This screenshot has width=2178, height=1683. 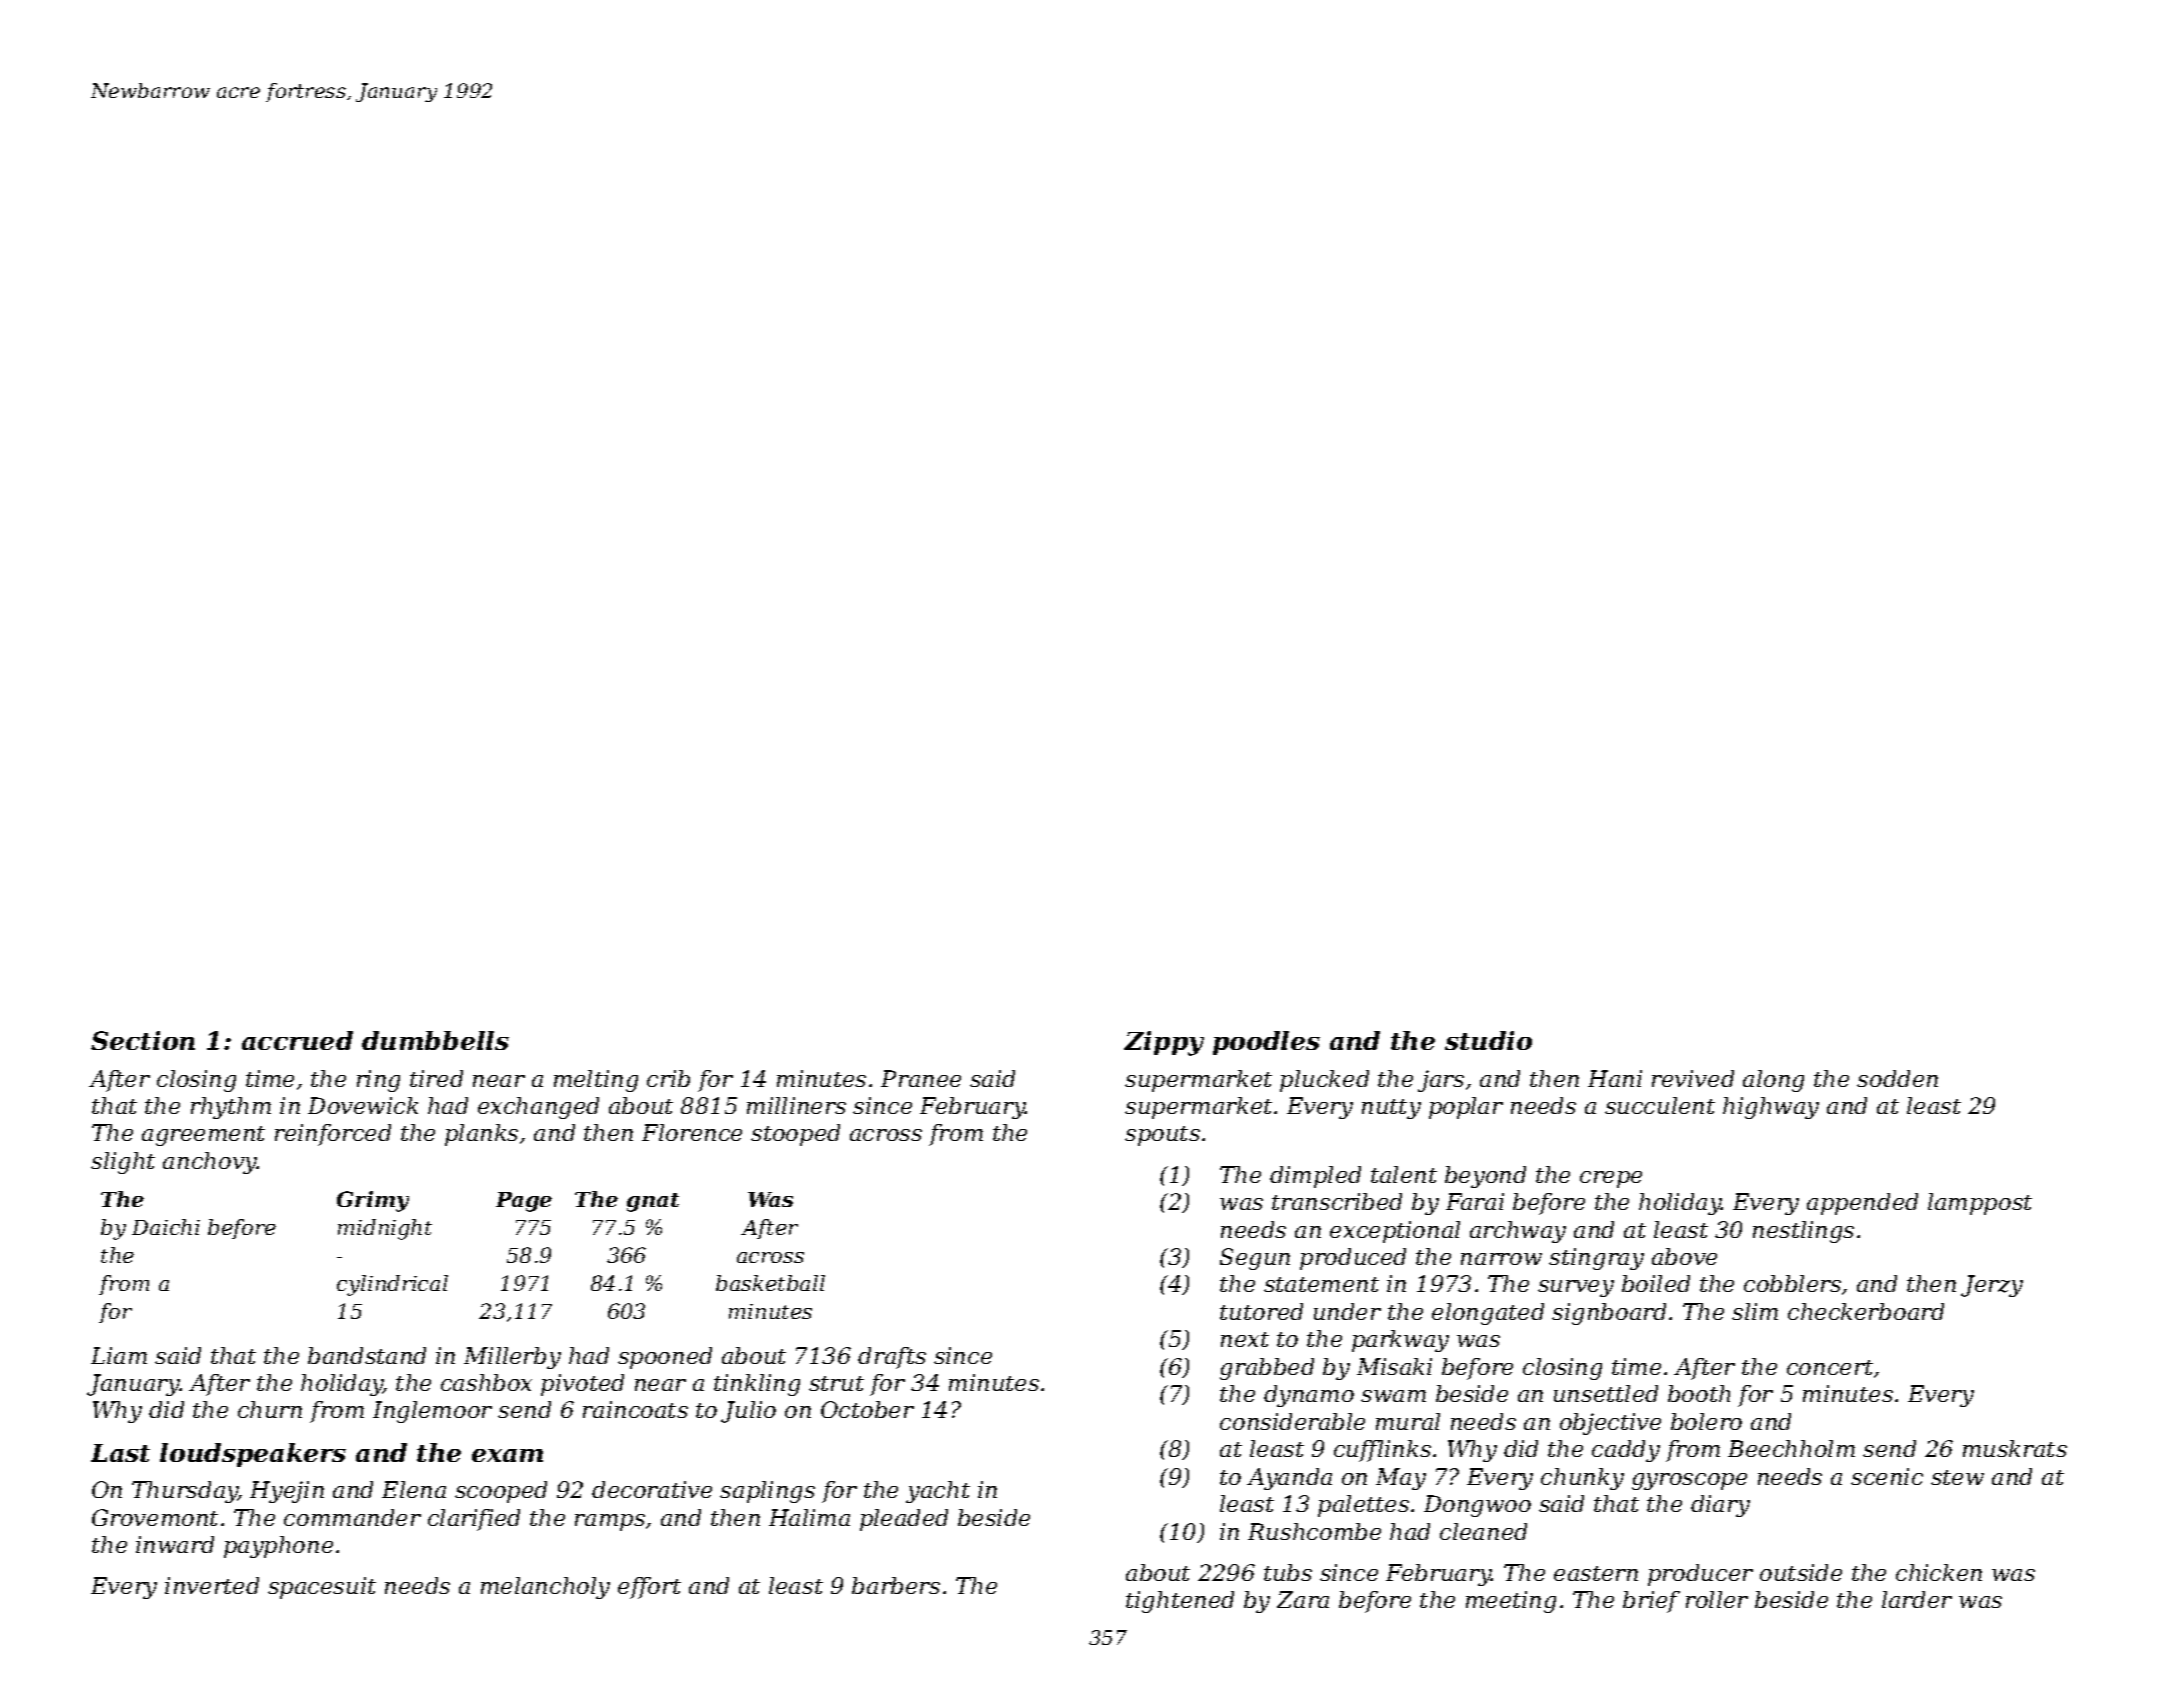 What do you see at coordinates (1917, 1599) in the screenshot?
I see `larder` at bounding box center [1917, 1599].
